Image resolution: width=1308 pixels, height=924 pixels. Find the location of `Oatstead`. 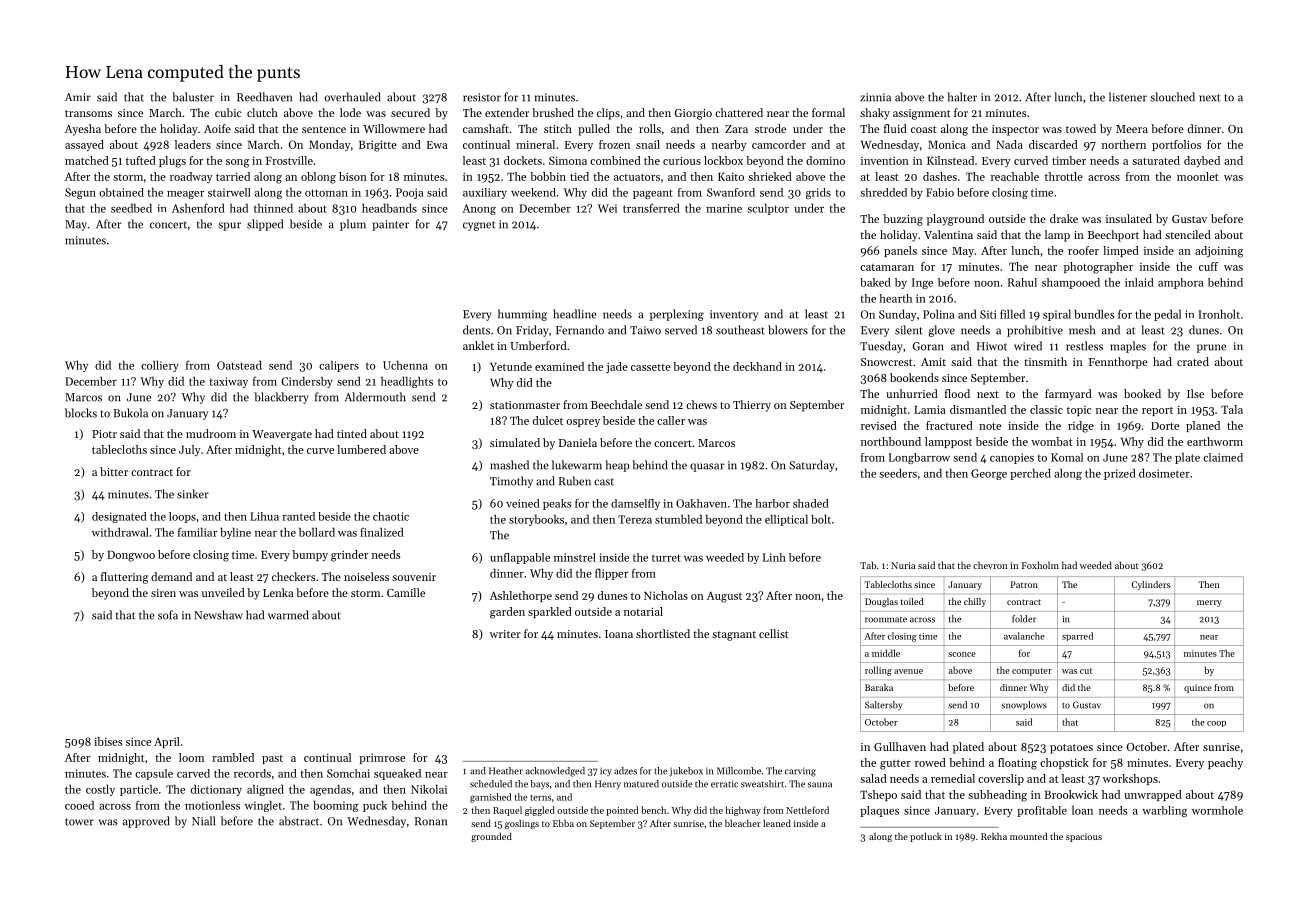

Oatstead is located at coordinates (239, 365).
